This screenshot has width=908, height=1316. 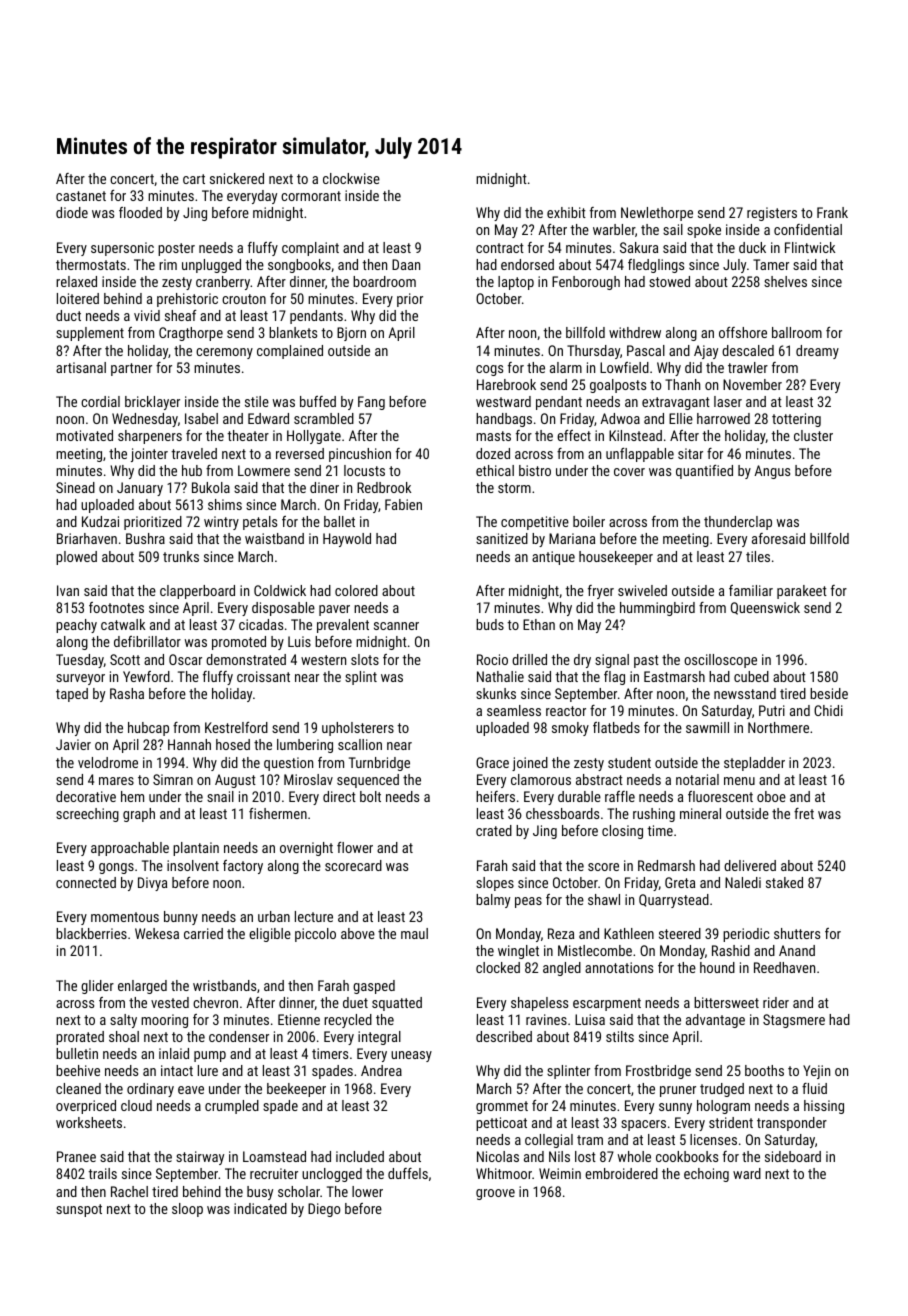 What do you see at coordinates (528, 902) in the screenshot?
I see `peas` at bounding box center [528, 902].
